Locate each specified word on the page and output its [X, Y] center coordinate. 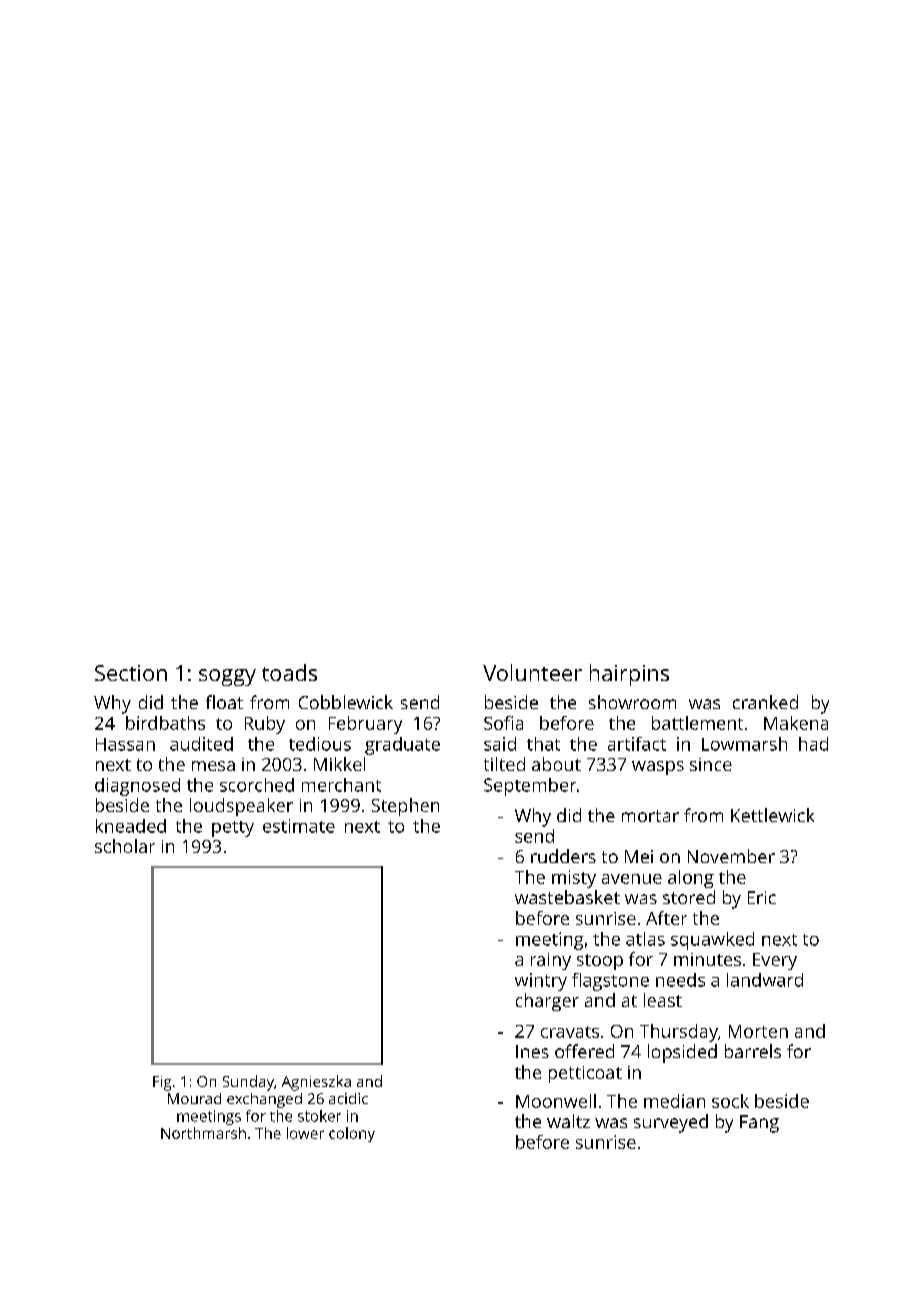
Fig [162, 1083]
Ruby [265, 725]
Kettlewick [772, 815]
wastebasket [567, 897]
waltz [568, 1121]
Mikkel [339, 764]
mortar [650, 816]
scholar [125, 846]
